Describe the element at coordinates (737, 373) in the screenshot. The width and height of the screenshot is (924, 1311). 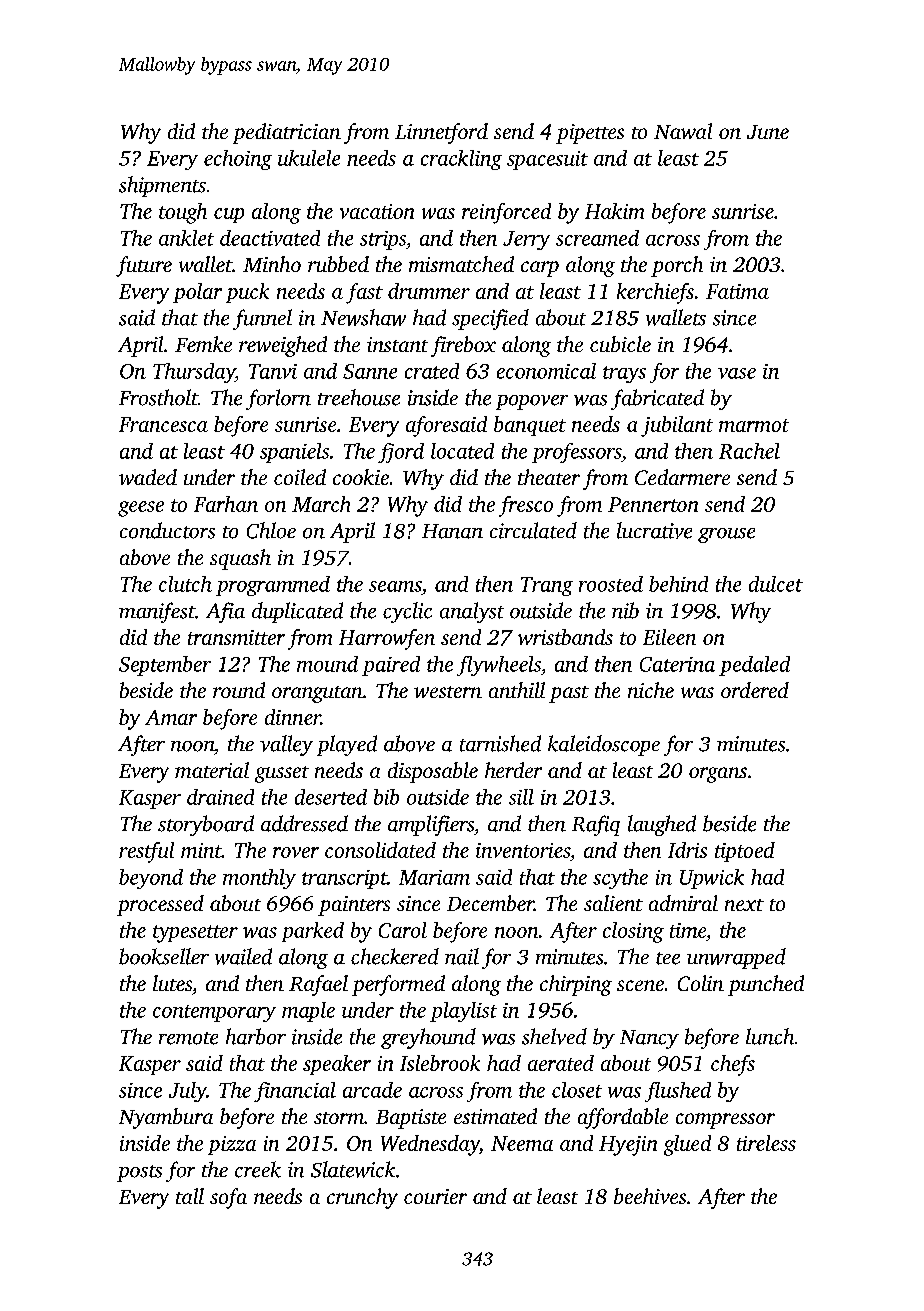
I see `vase` at that location.
